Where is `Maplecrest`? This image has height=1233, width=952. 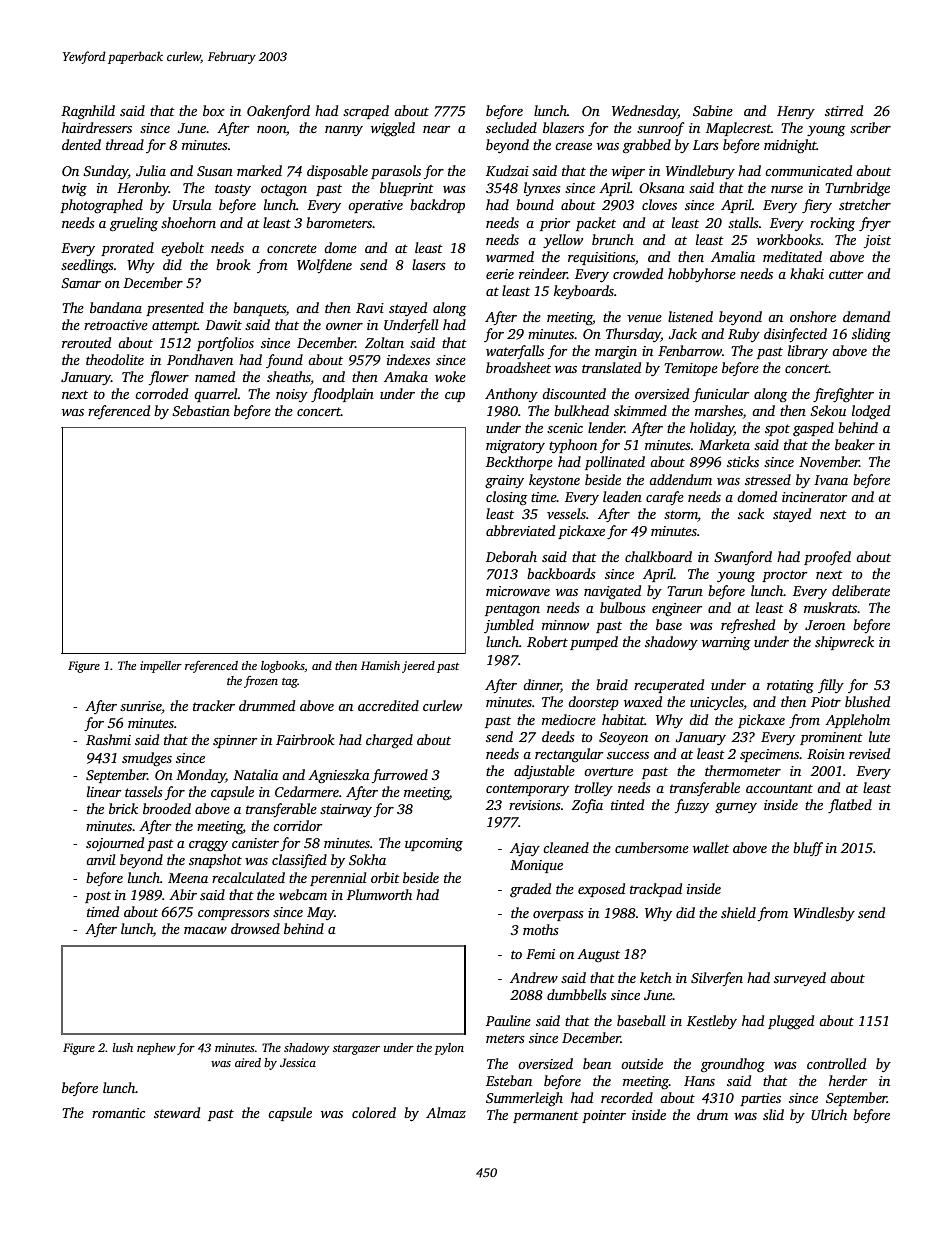 Maplecrest is located at coordinates (738, 129).
